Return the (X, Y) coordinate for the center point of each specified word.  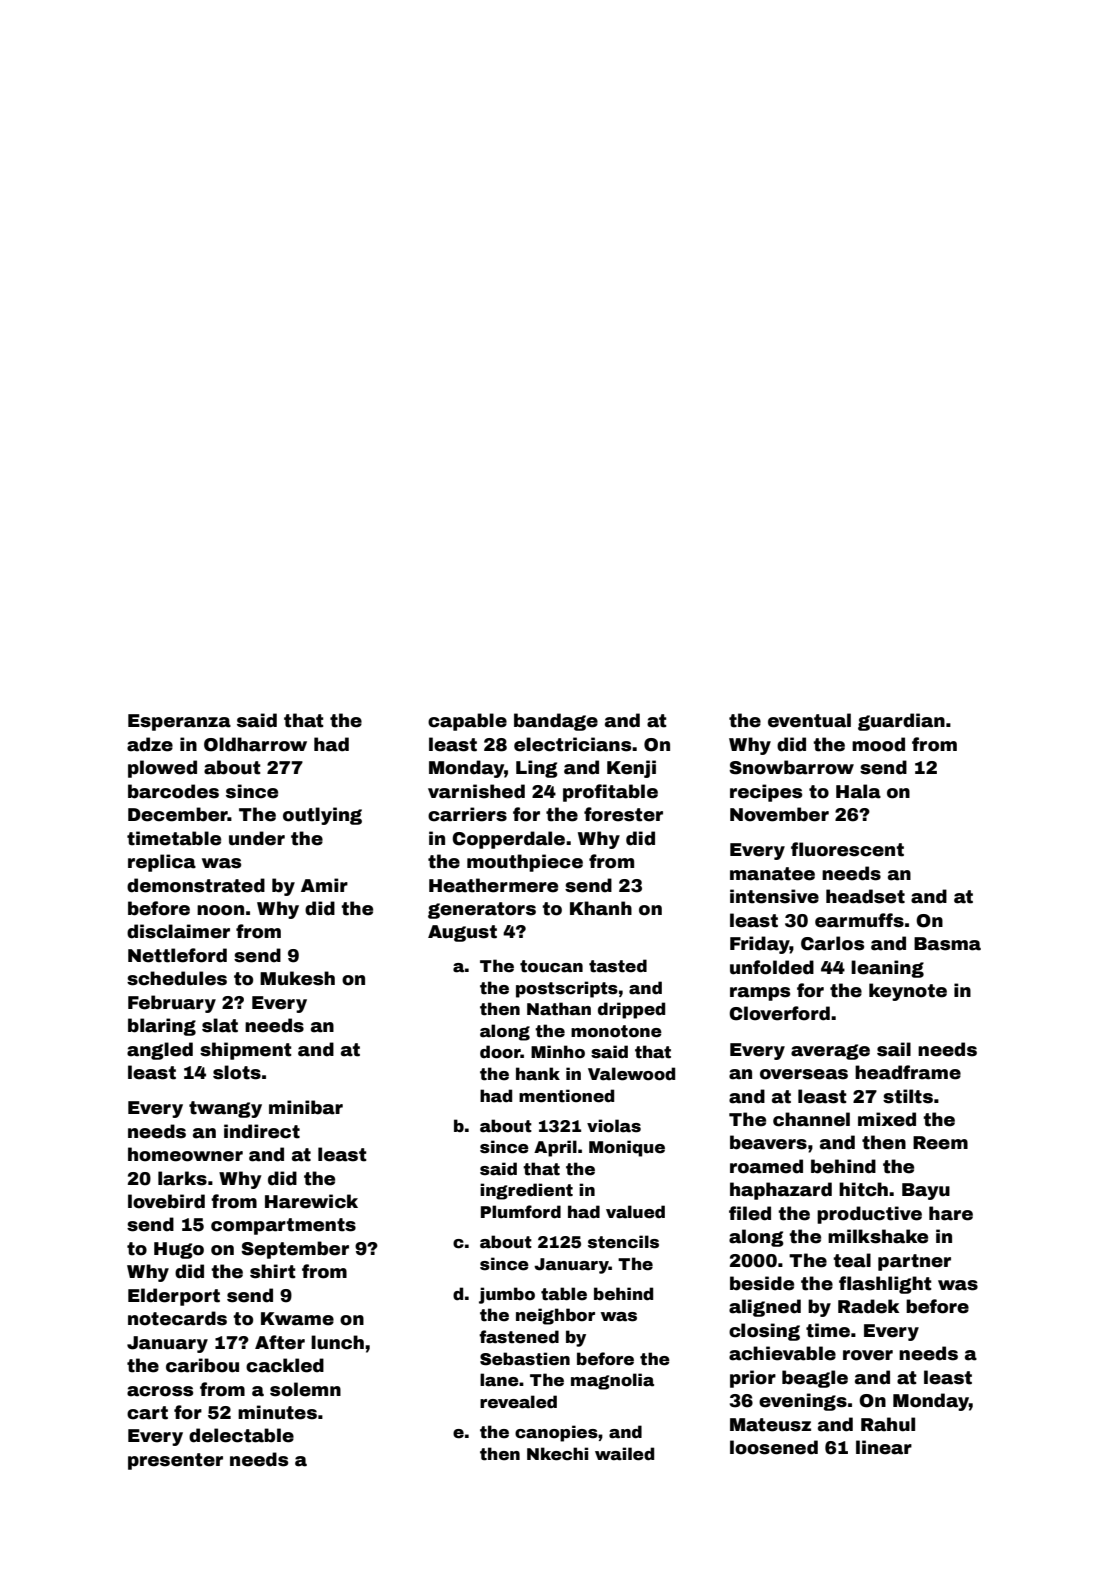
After (280, 1342)
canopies (556, 1433)
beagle (815, 1379)
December (178, 814)
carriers (467, 814)
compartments (283, 1226)
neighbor (555, 1316)
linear (884, 1447)
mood (878, 744)
